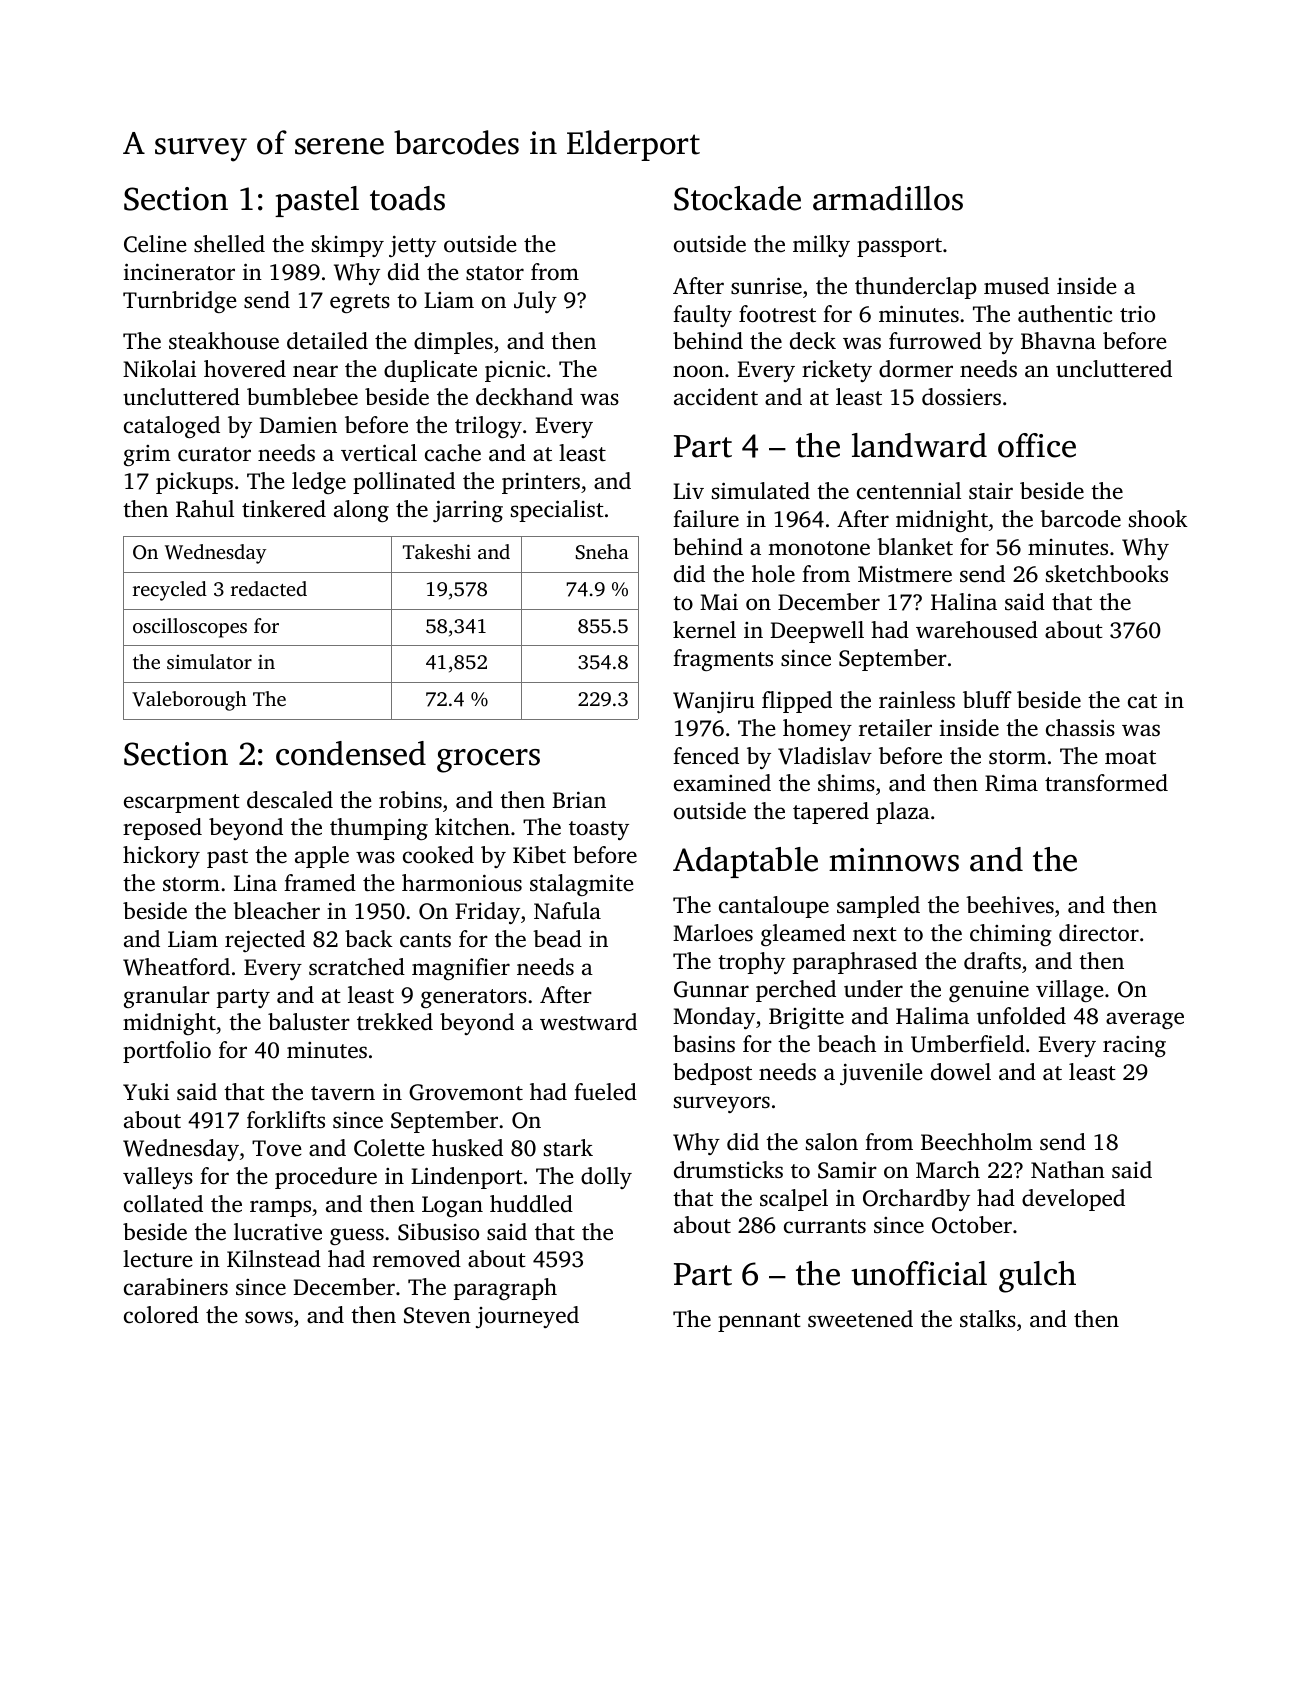 The image size is (1311, 1697). Describe the element at coordinates (987, 699) in the screenshot. I see `bluff` at that location.
